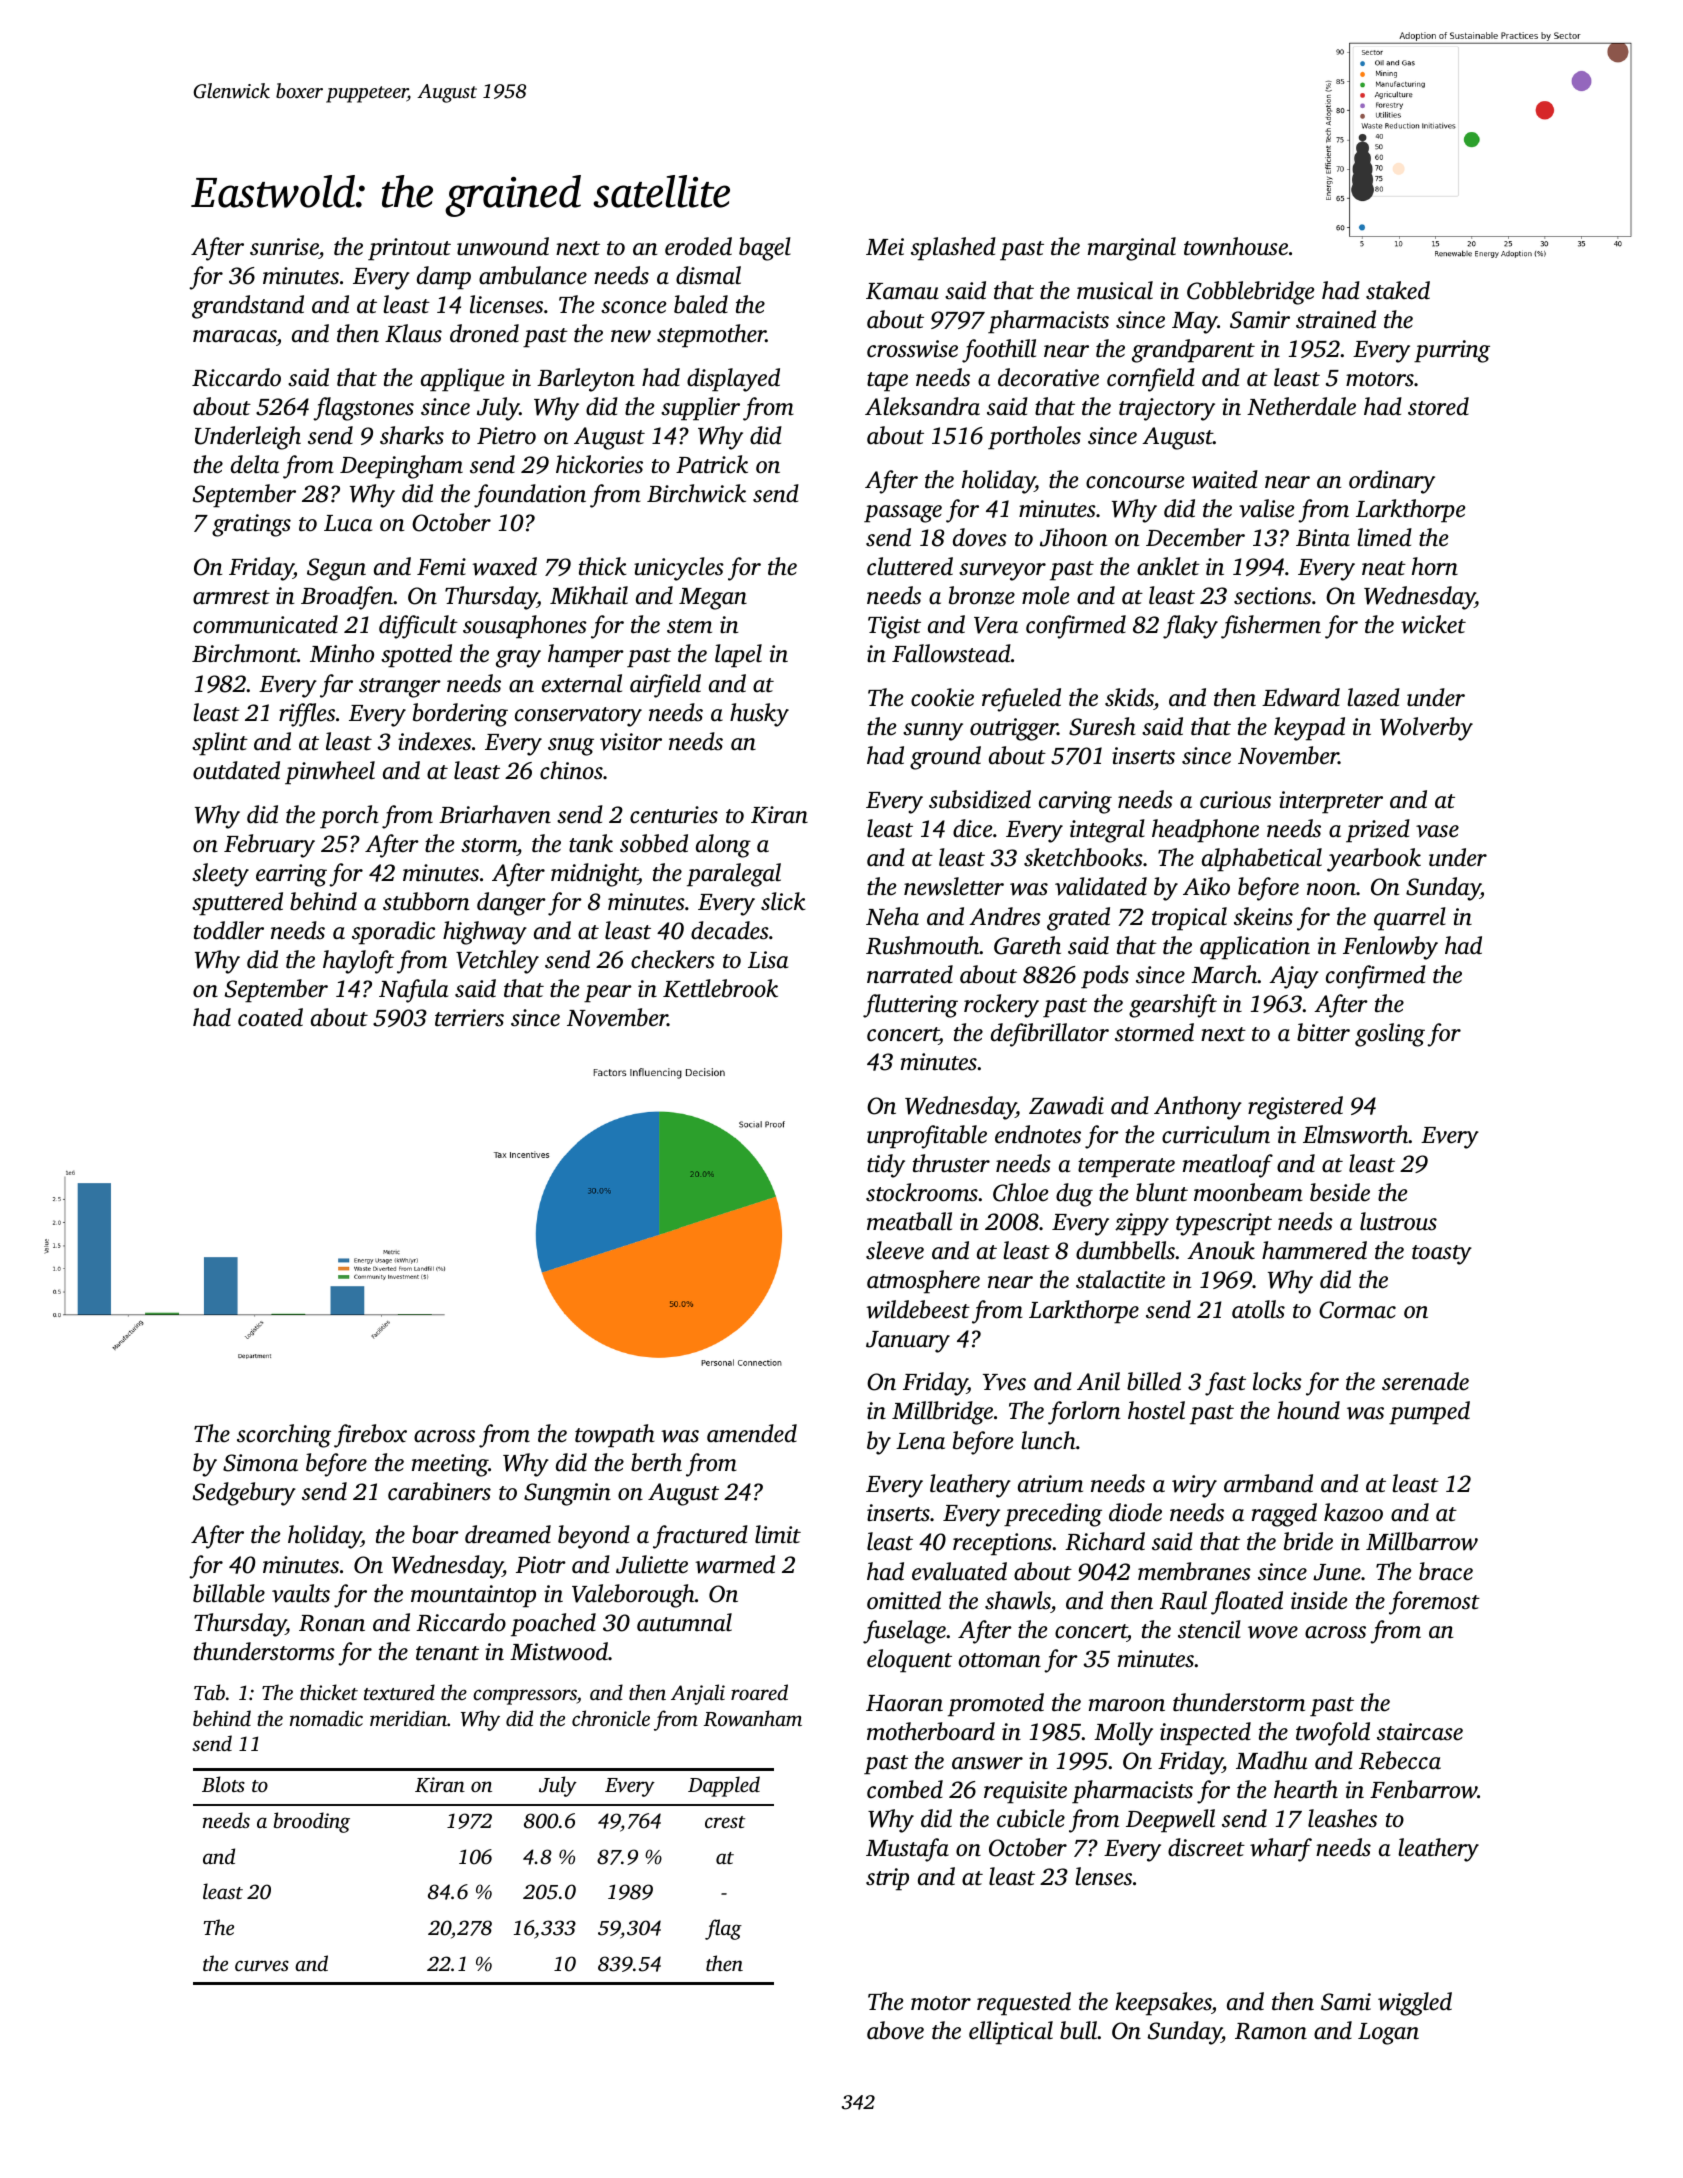 Image resolution: width=1683 pixels, height=2178 pixels. What do you see at coordinates (887, 382) in the image?
I see `tape` at bounding box center [887, 382].
